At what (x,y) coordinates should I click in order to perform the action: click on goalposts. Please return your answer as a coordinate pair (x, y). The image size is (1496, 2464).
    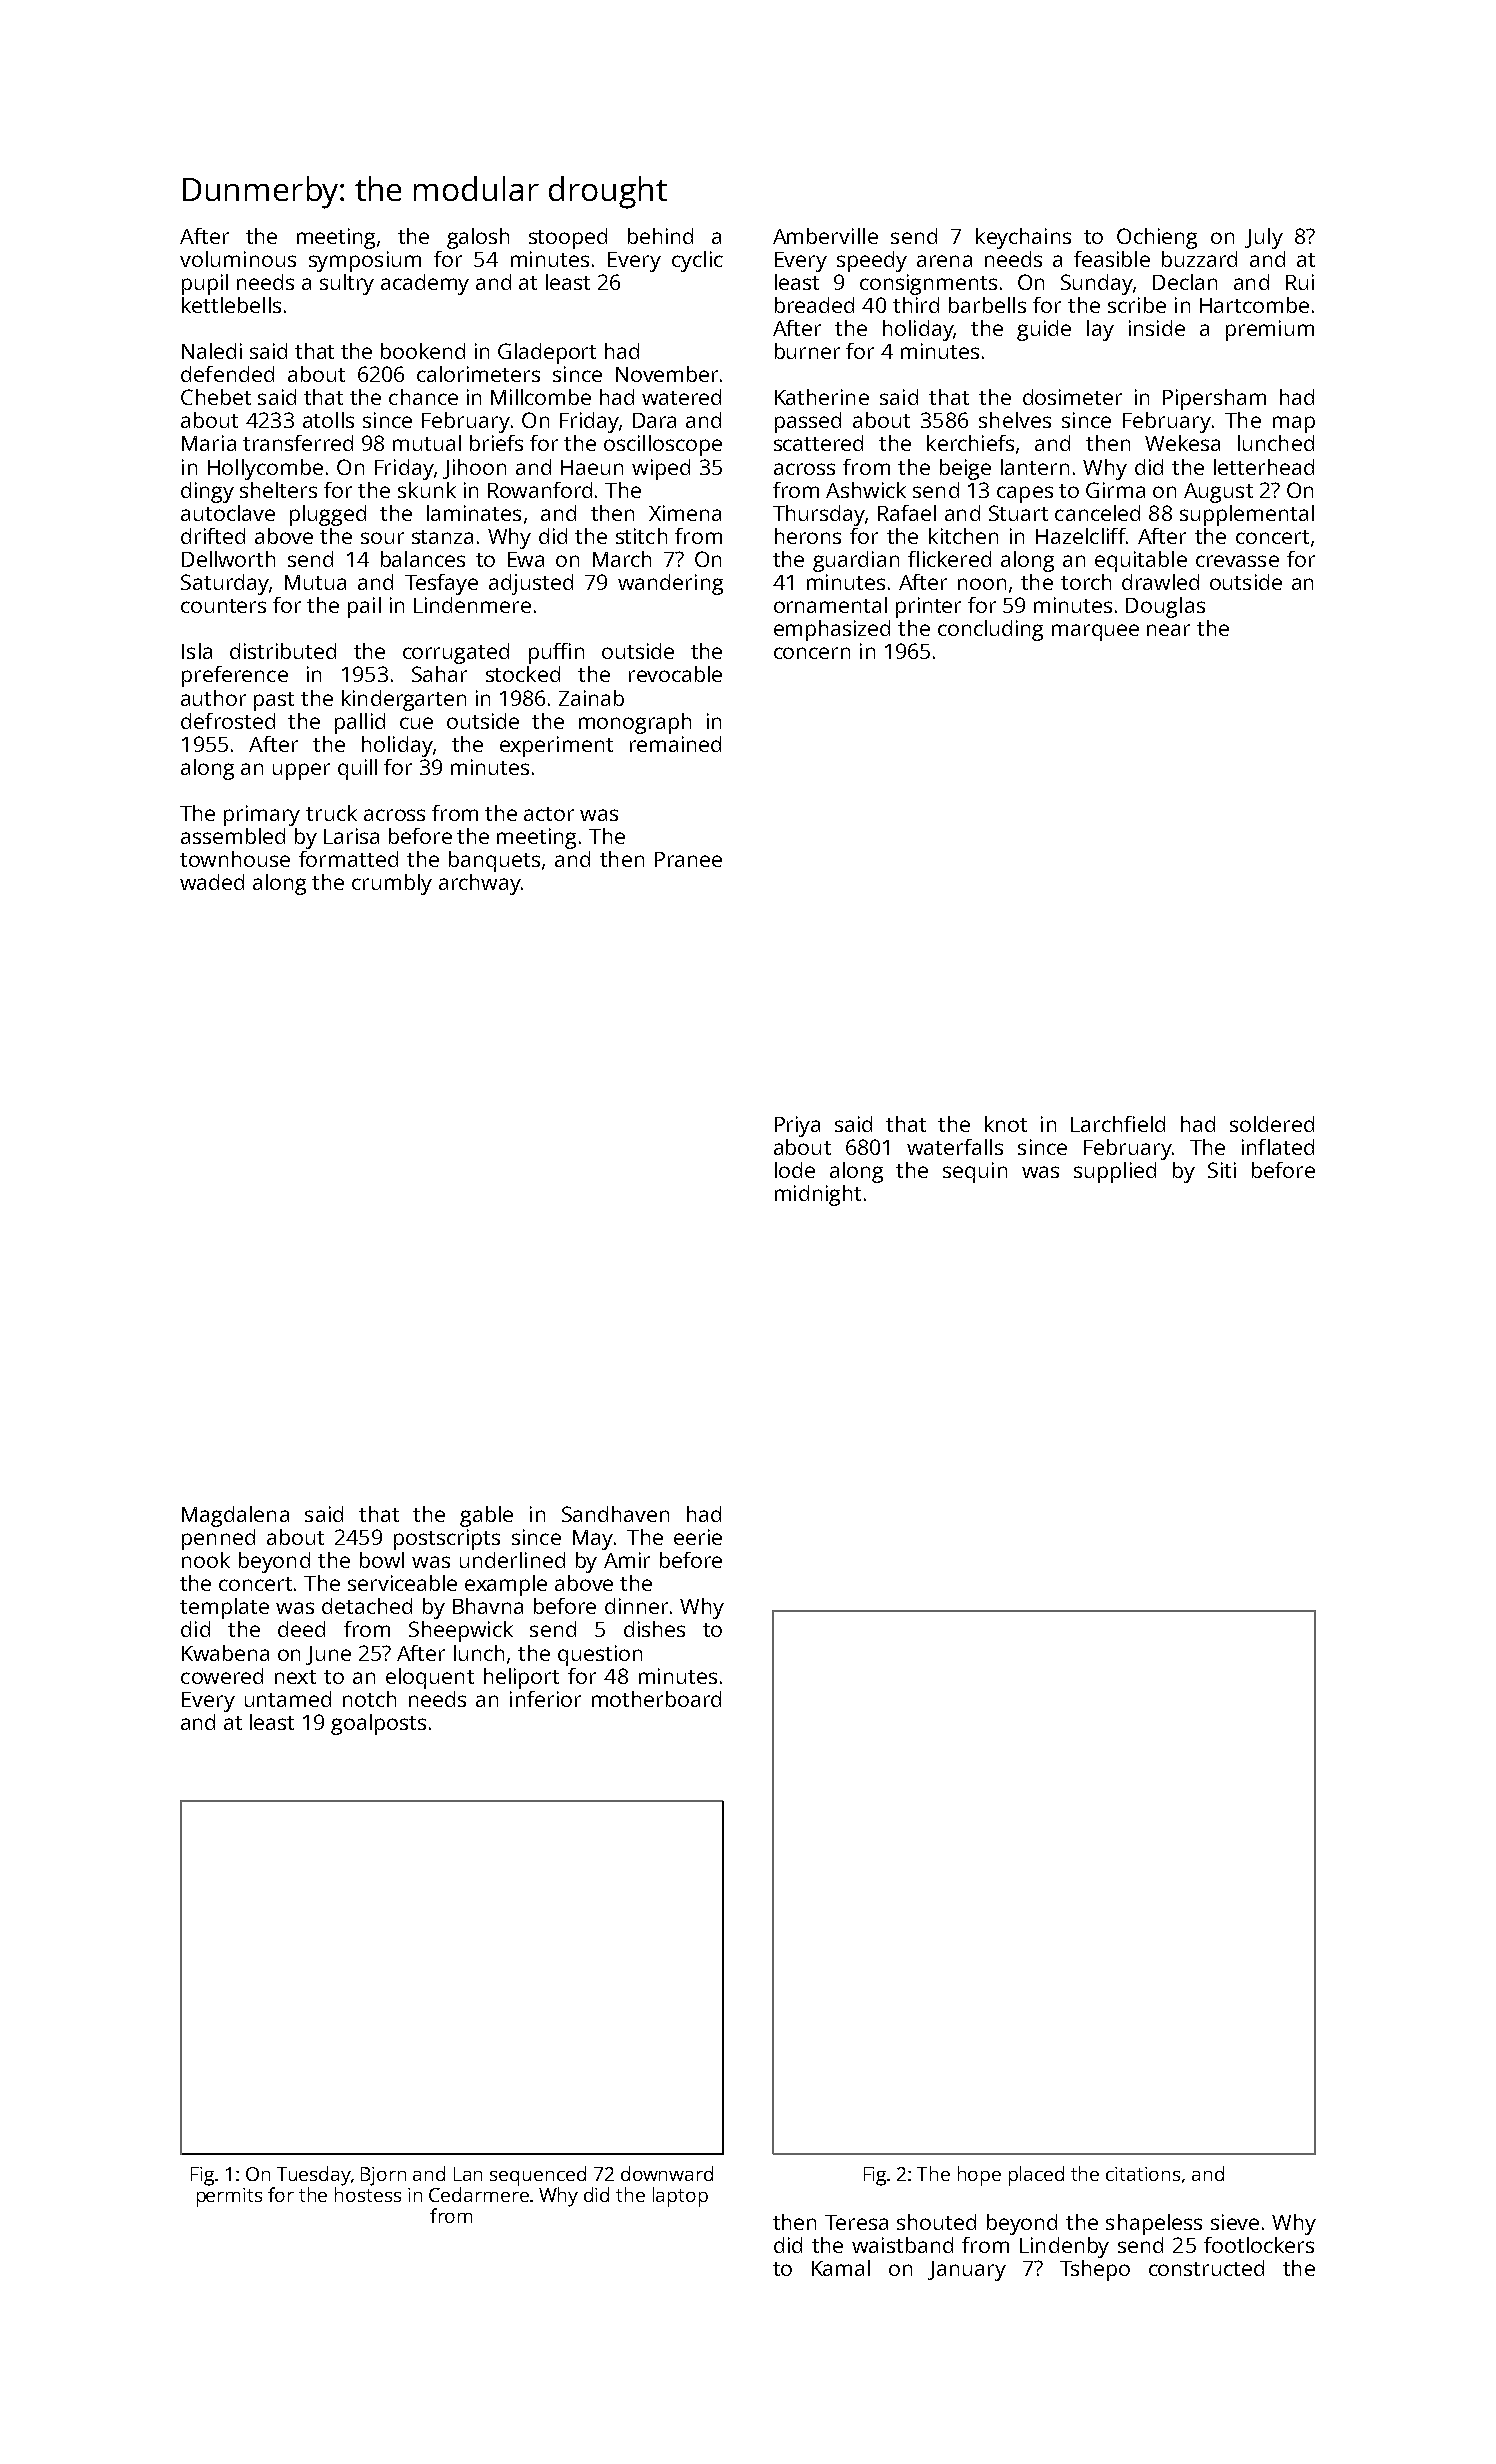
    Looking at the image, I should click on (378, 1724).
